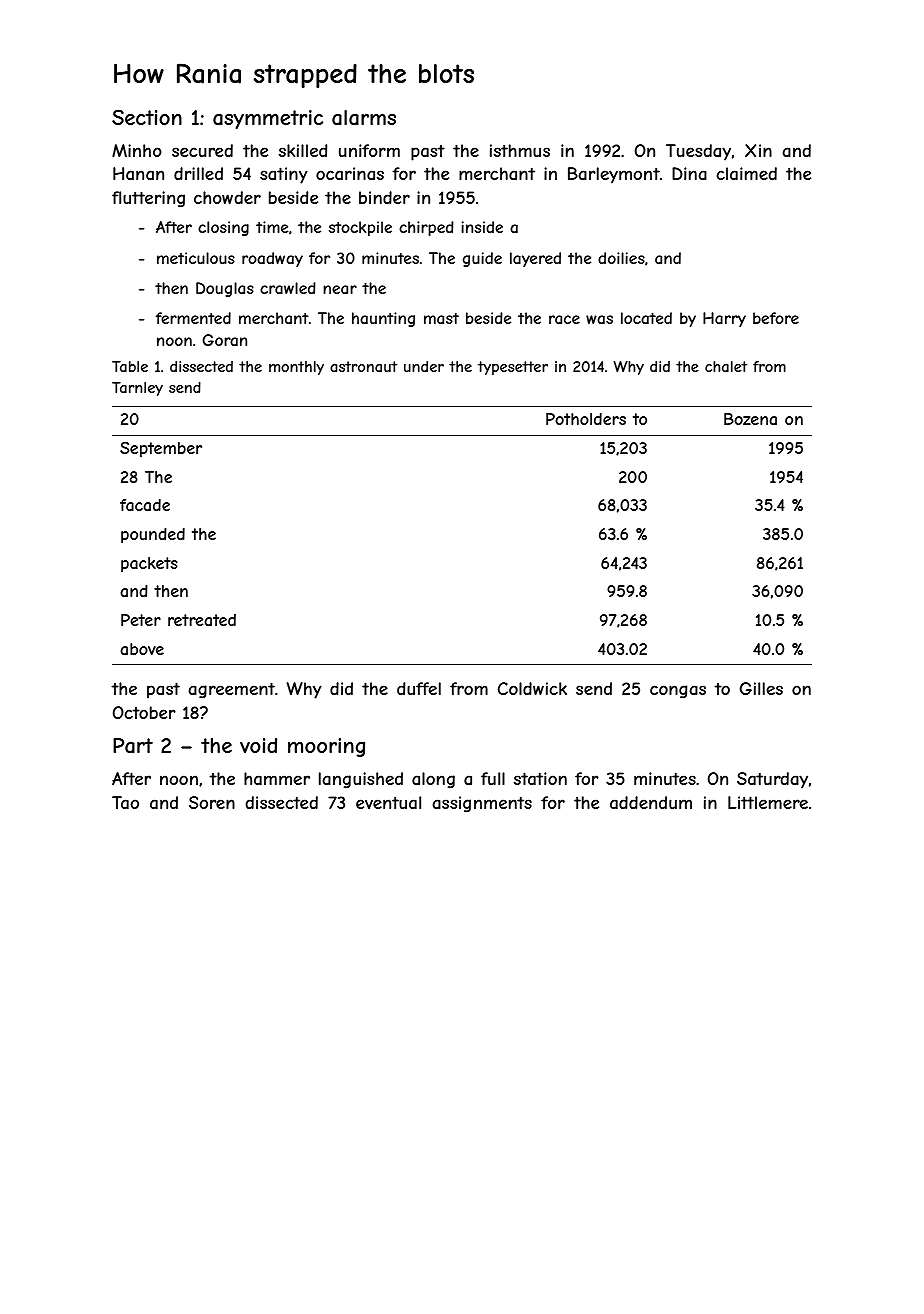 The image size is (924, 1314). What do you see at coordinates (482, 804) in the screenshot?
I see `assignments` at bounding box center [482, 804].
